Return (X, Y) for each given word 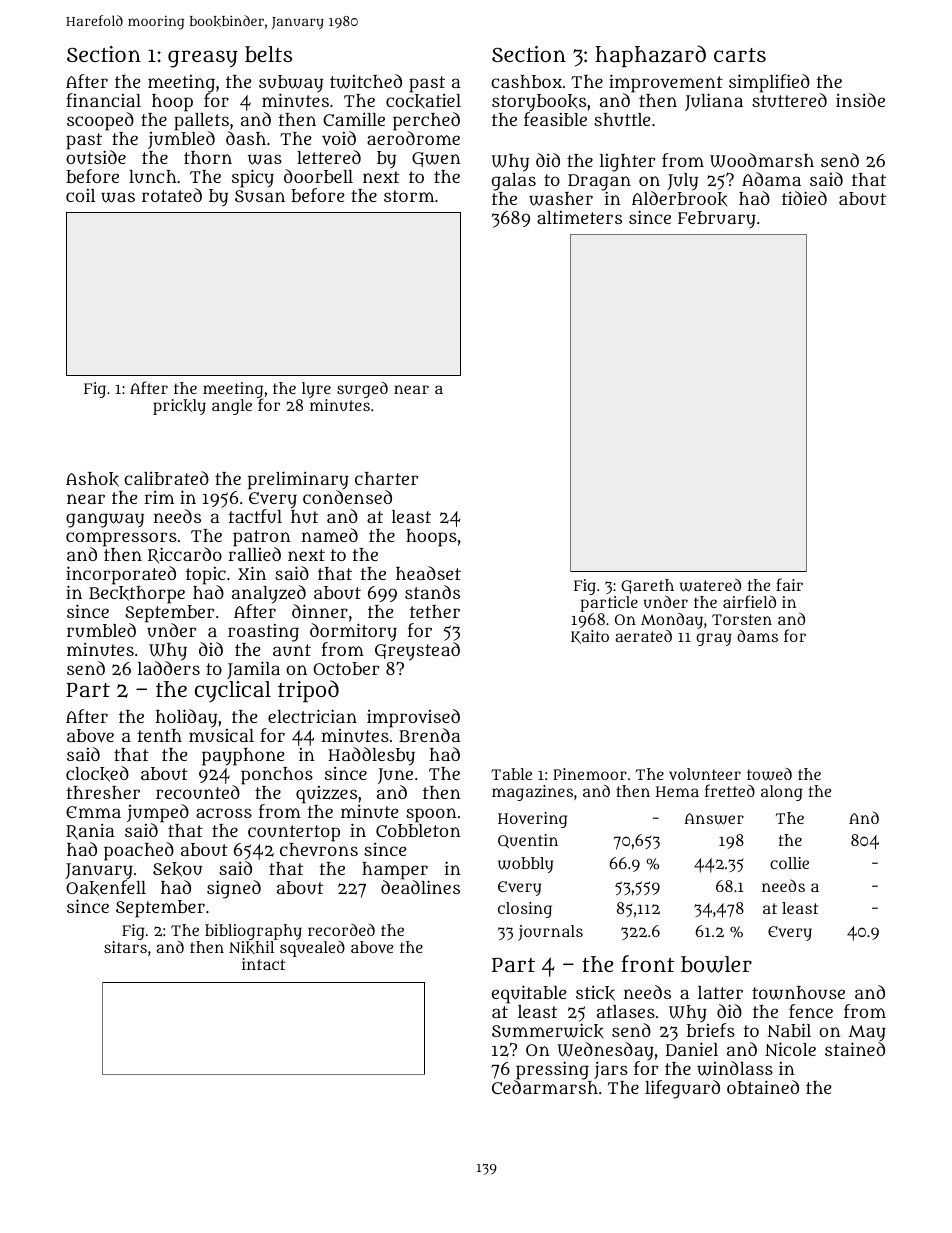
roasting (263, 633)
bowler (716, 964)
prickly (179, 407)
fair (789, 584)
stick (595, 993)
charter (386, 478)
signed (234, 889)
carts (740, 55)
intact (263, 964)
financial (103, 100)
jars (611, 1070)
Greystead (417, 651)
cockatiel (423, 101)
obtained (763, 1087)
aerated (643, 636)
